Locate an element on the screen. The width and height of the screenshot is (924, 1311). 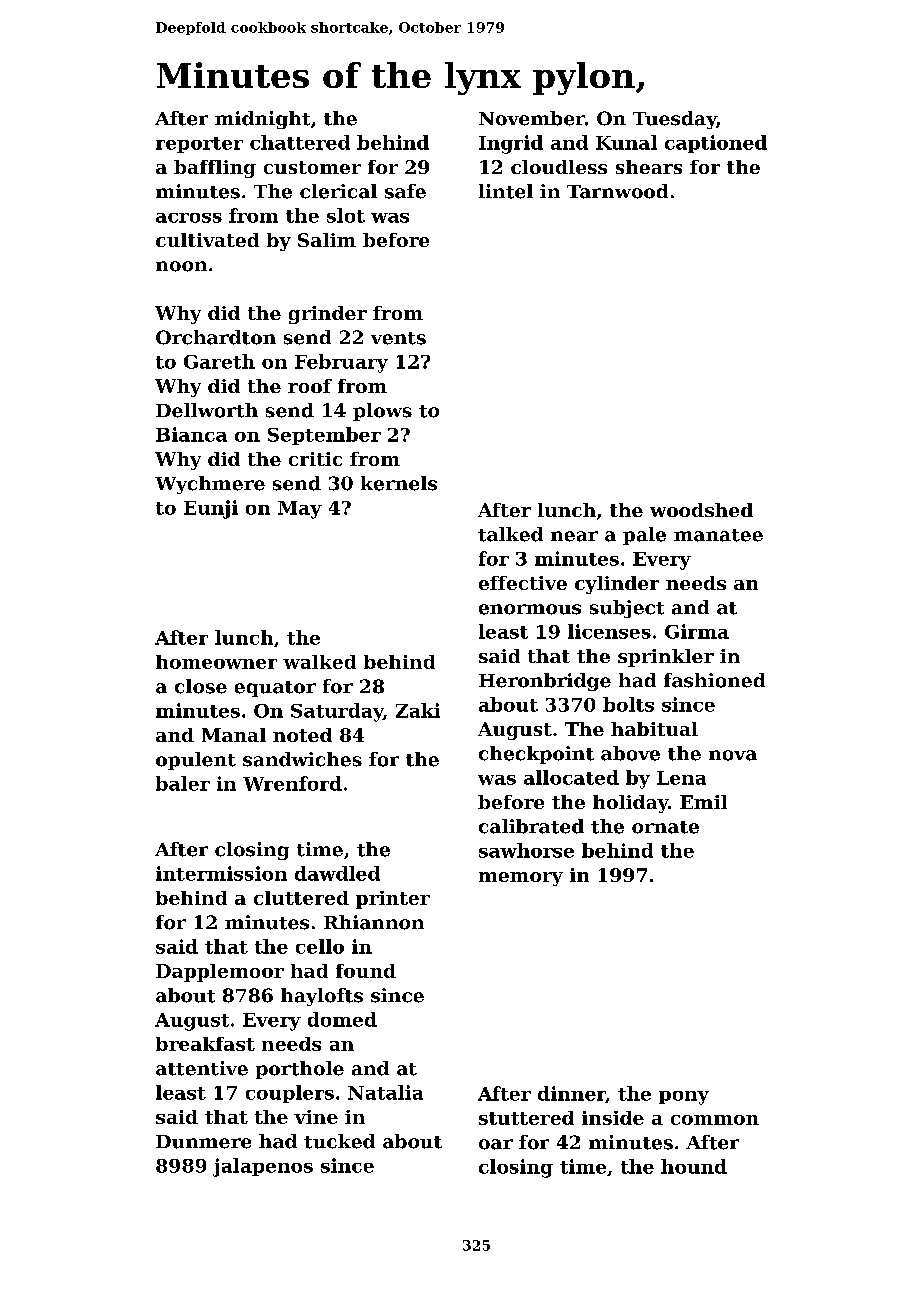
pony is located at coordinates (684, 1098).
